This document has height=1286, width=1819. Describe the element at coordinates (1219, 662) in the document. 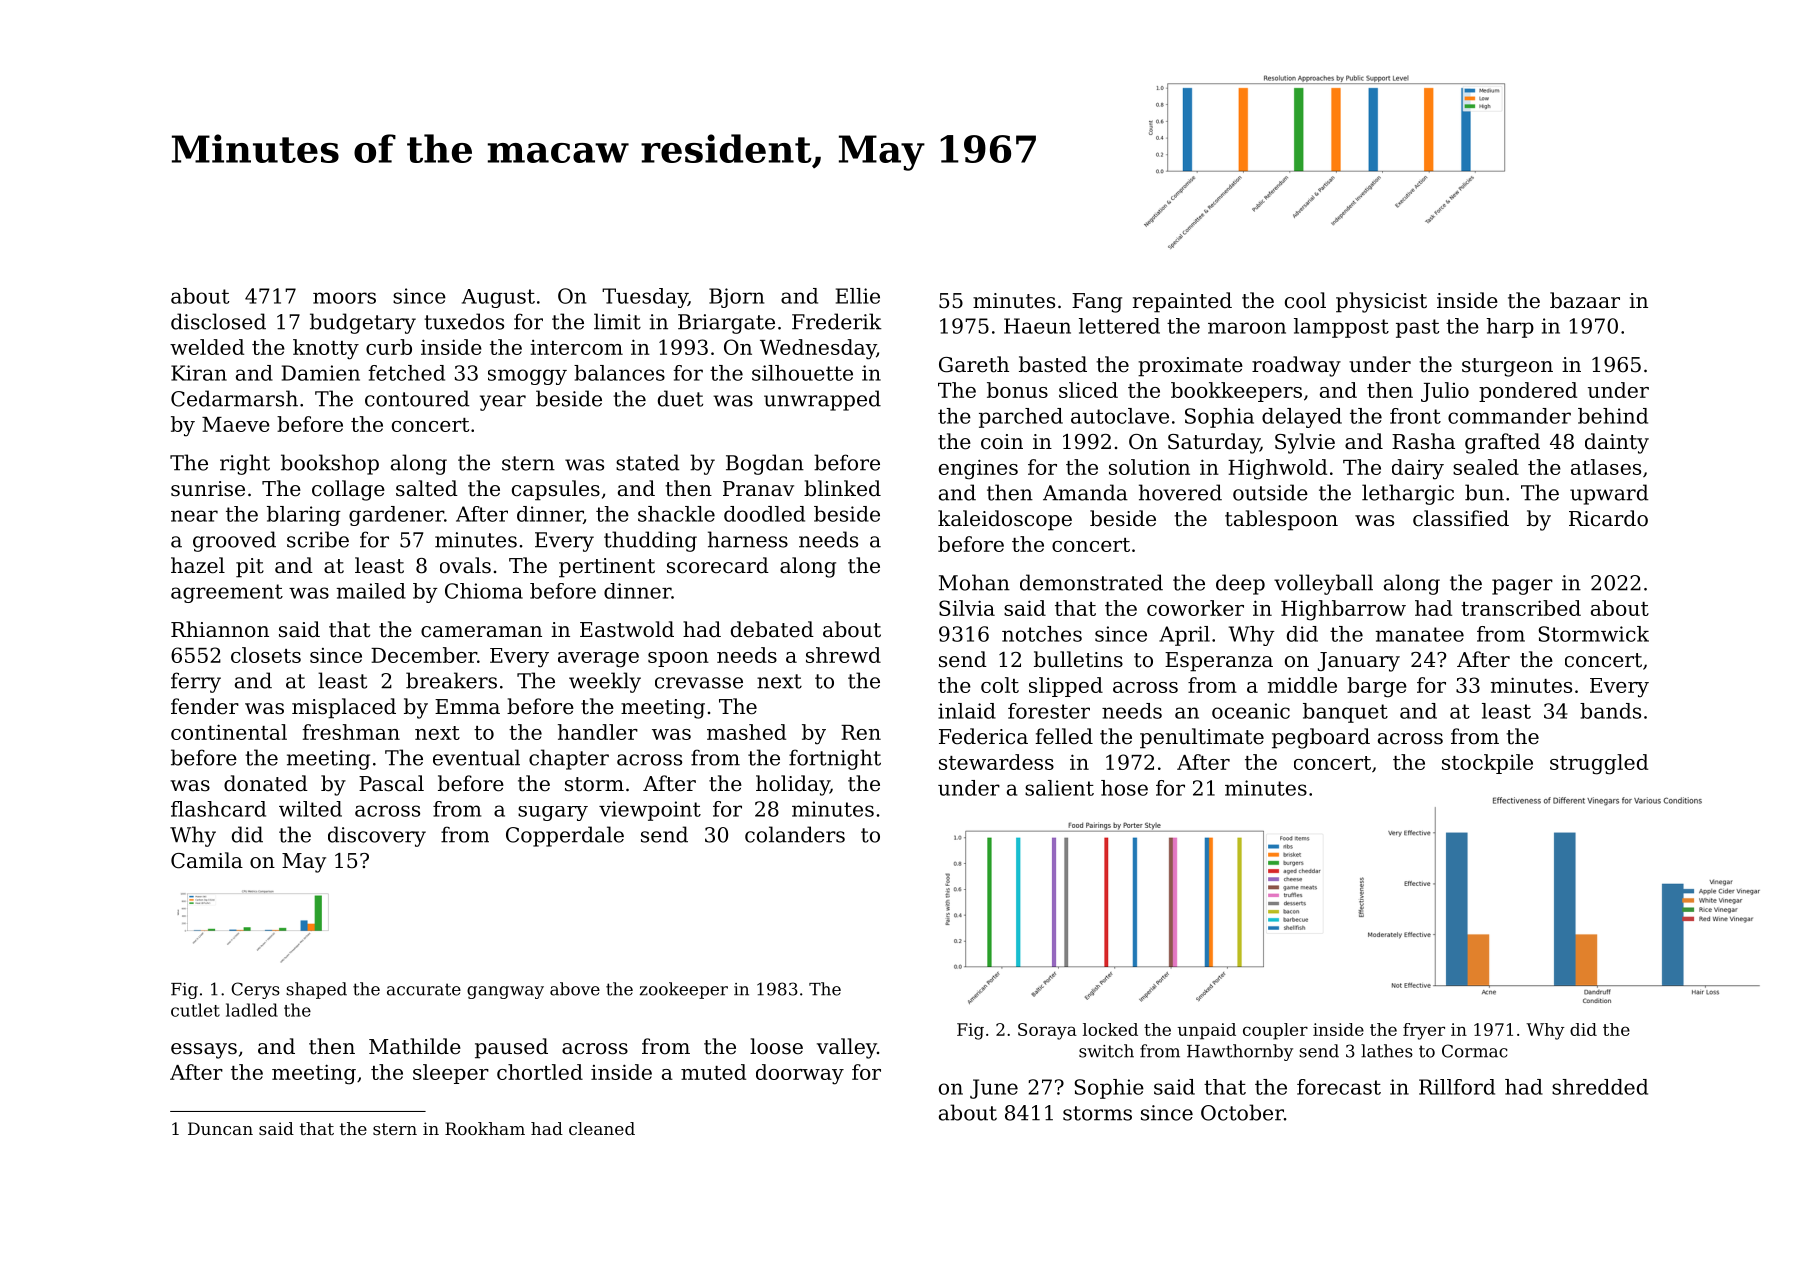

I see `Esperanza` at that location.
